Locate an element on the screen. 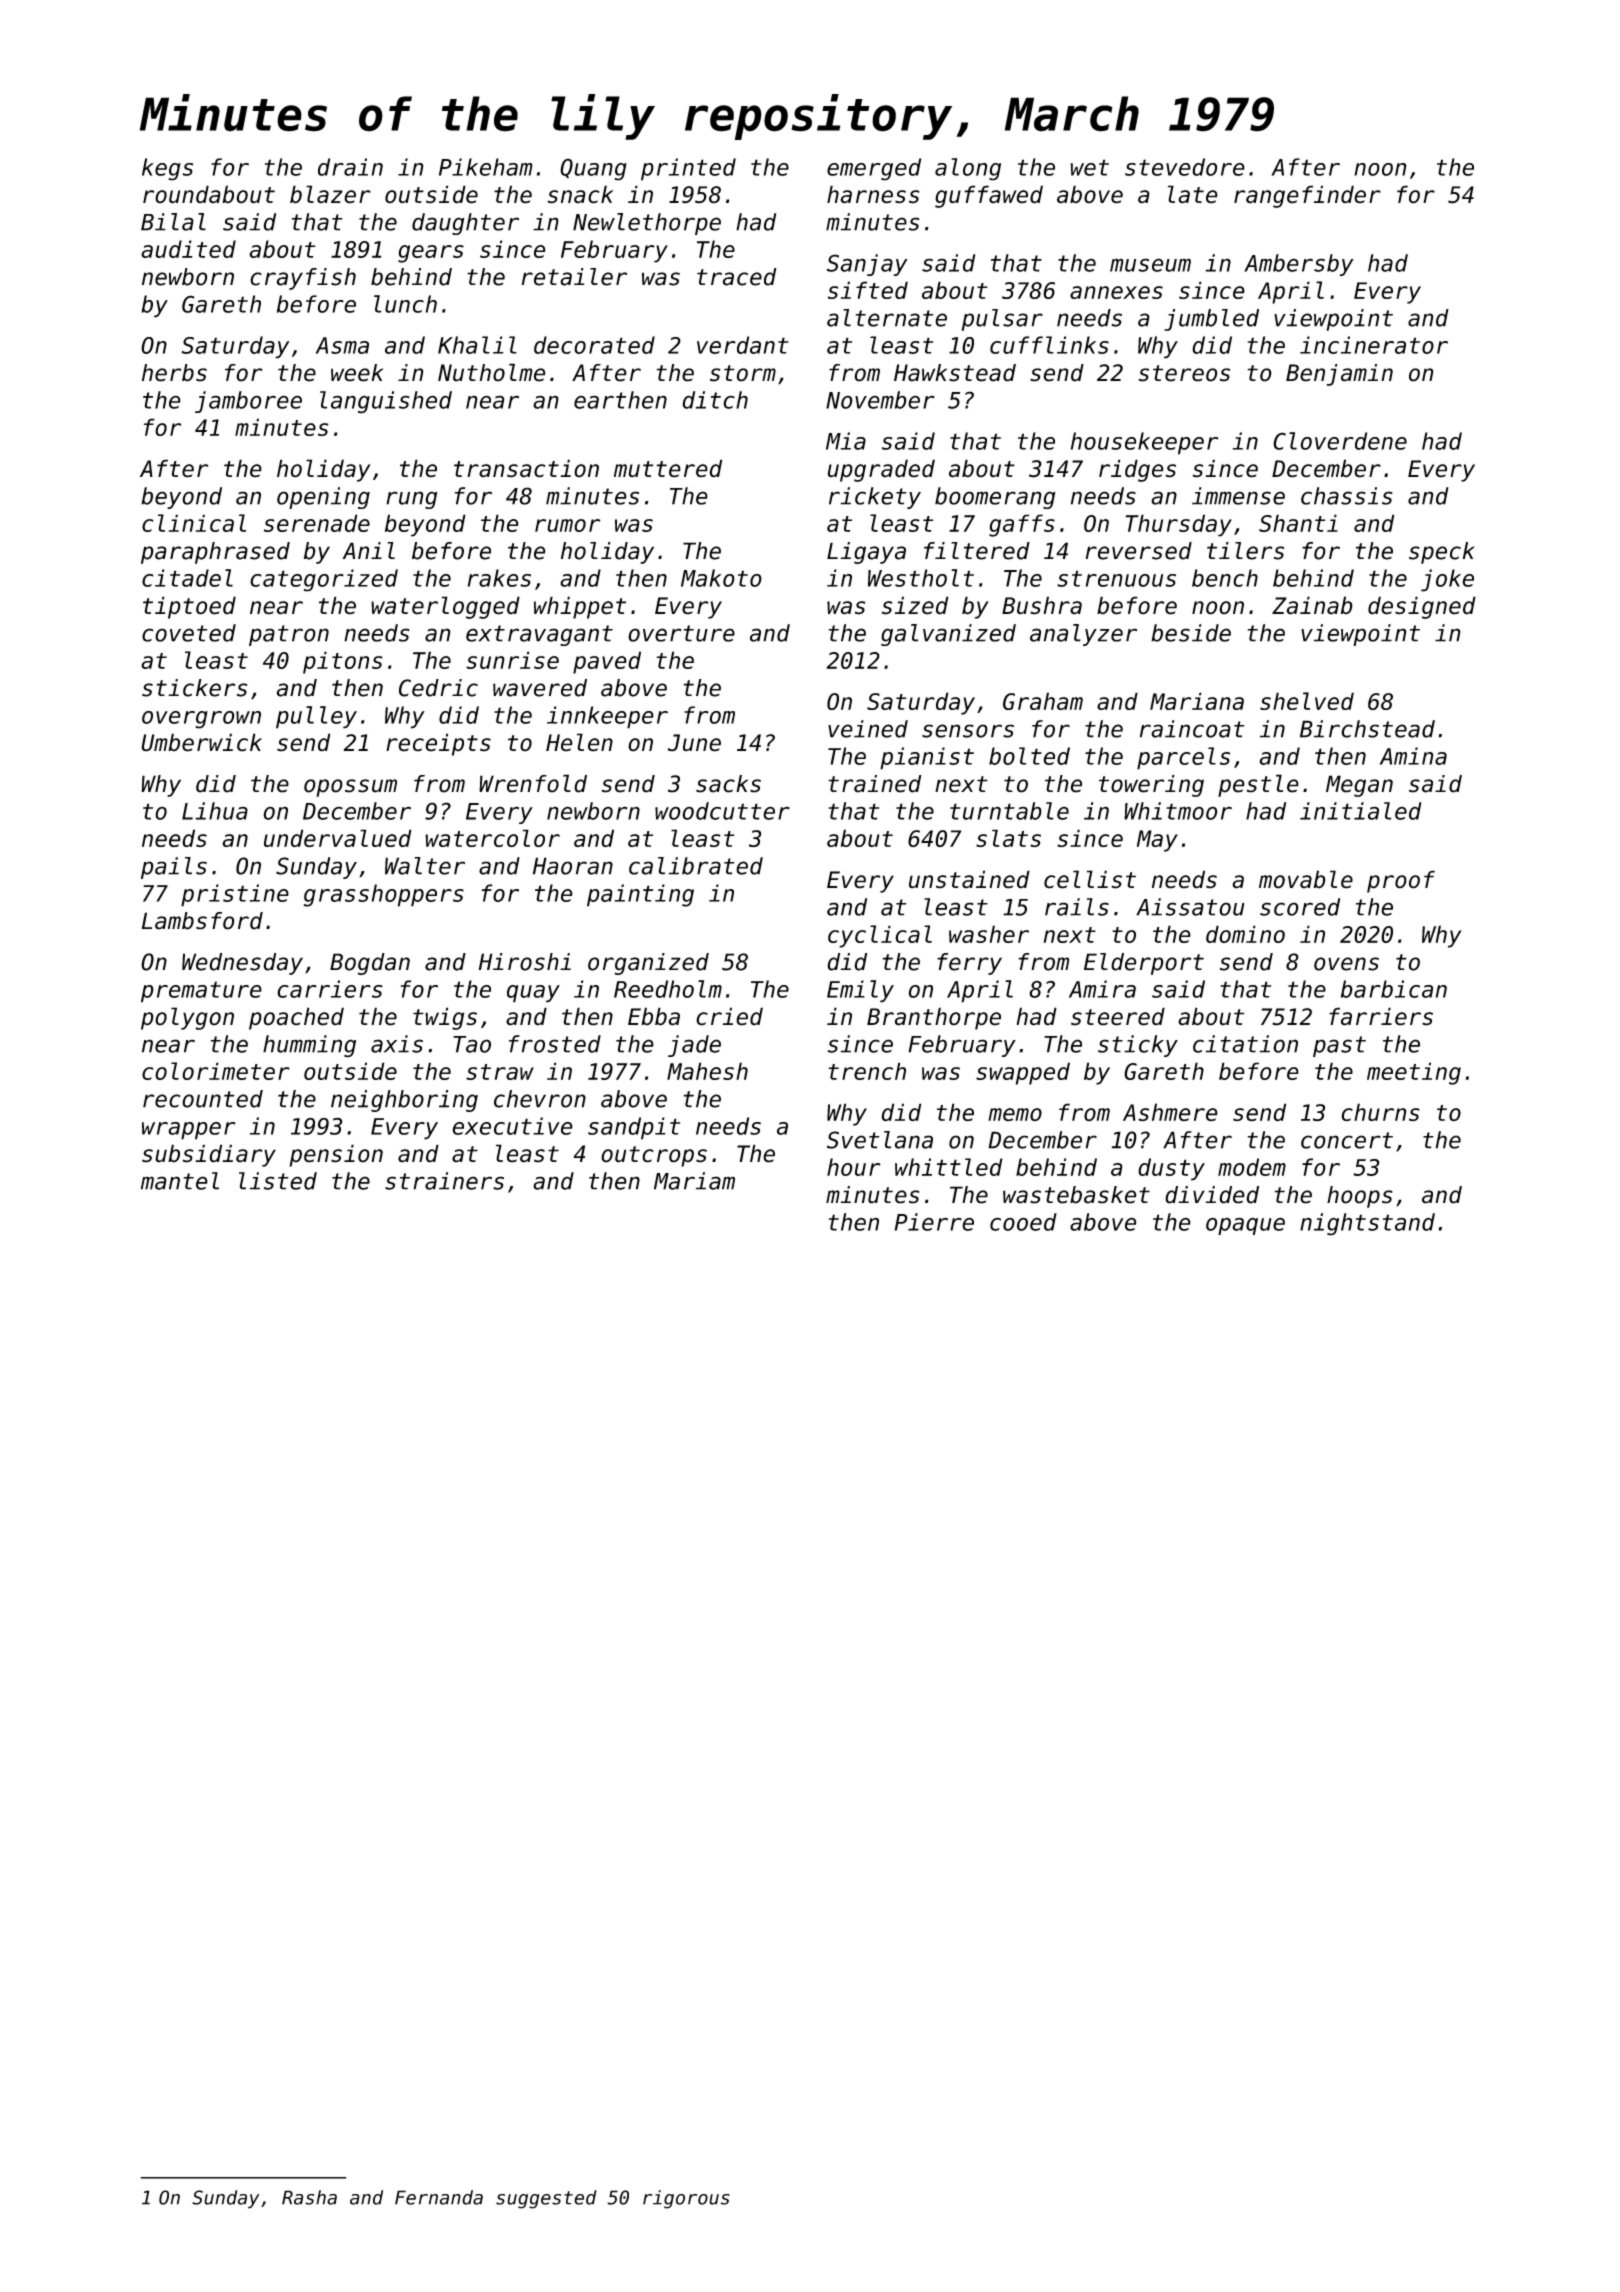 This screenshot has width=1620, height=2292. jamboree is located at coordinates (248, 402).
